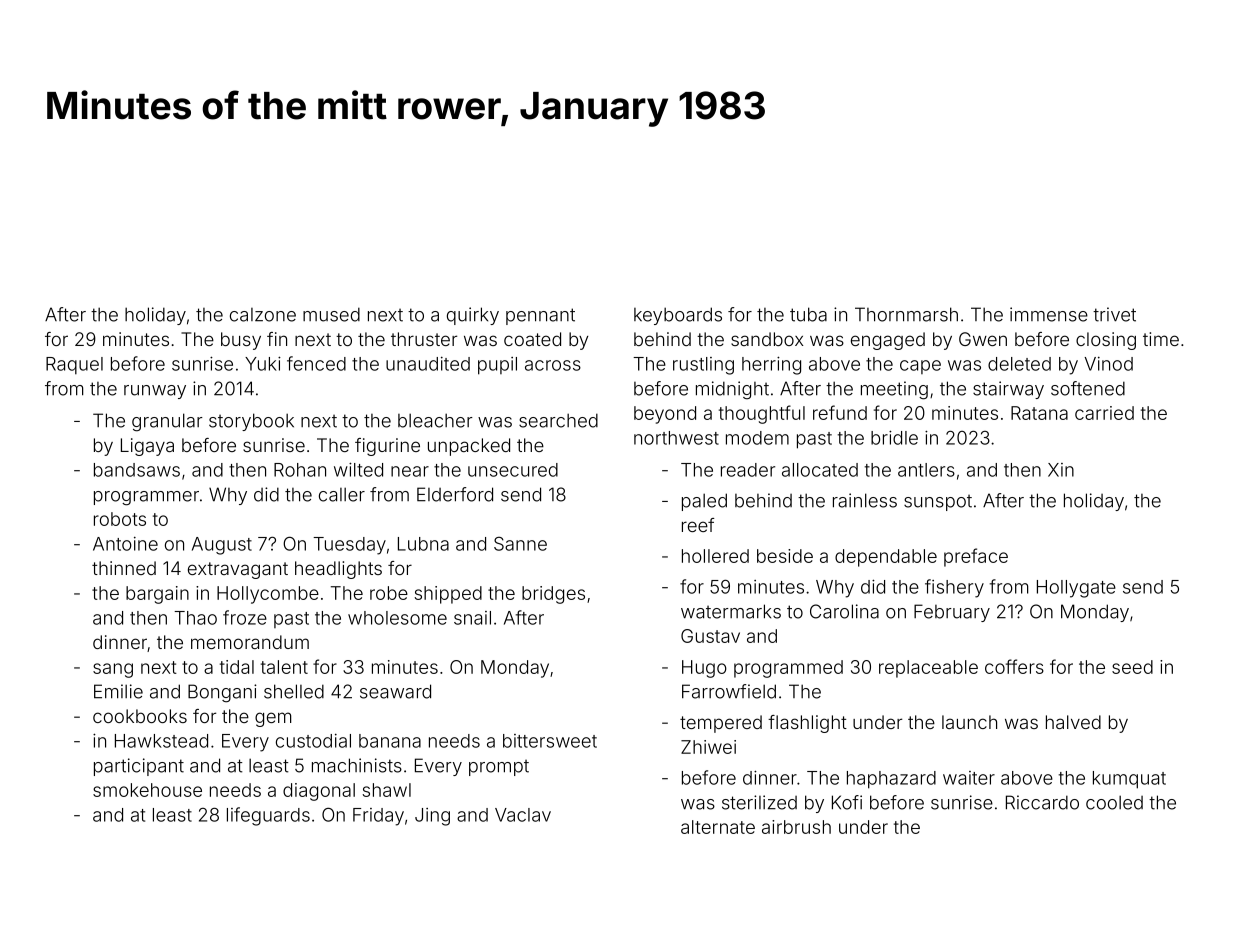  Describe the element at coordinates (759, 802) in the screenshot. I see `sterilized` at that location.
